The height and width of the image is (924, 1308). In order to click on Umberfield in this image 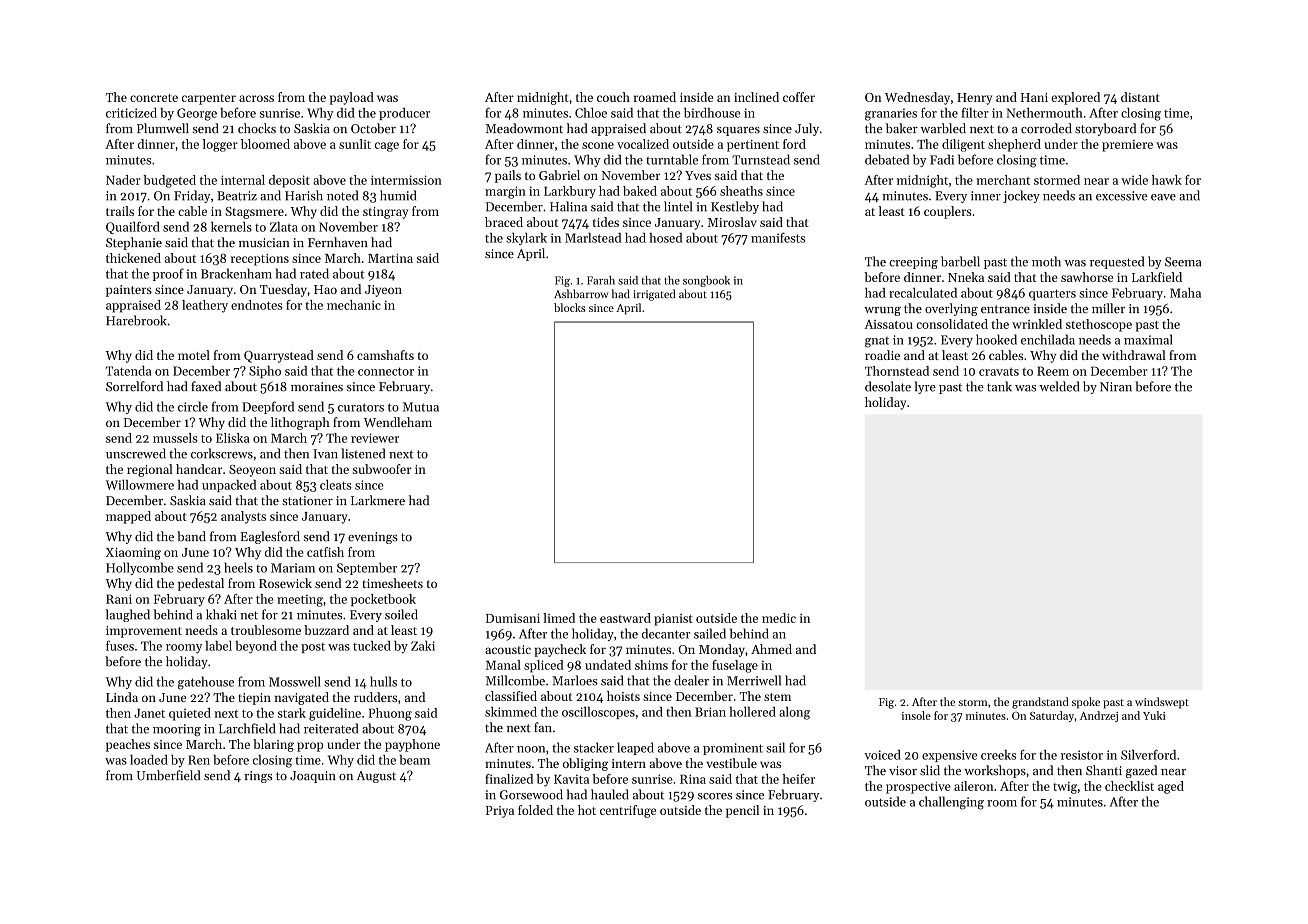, I will do `click(168, 775)`.
